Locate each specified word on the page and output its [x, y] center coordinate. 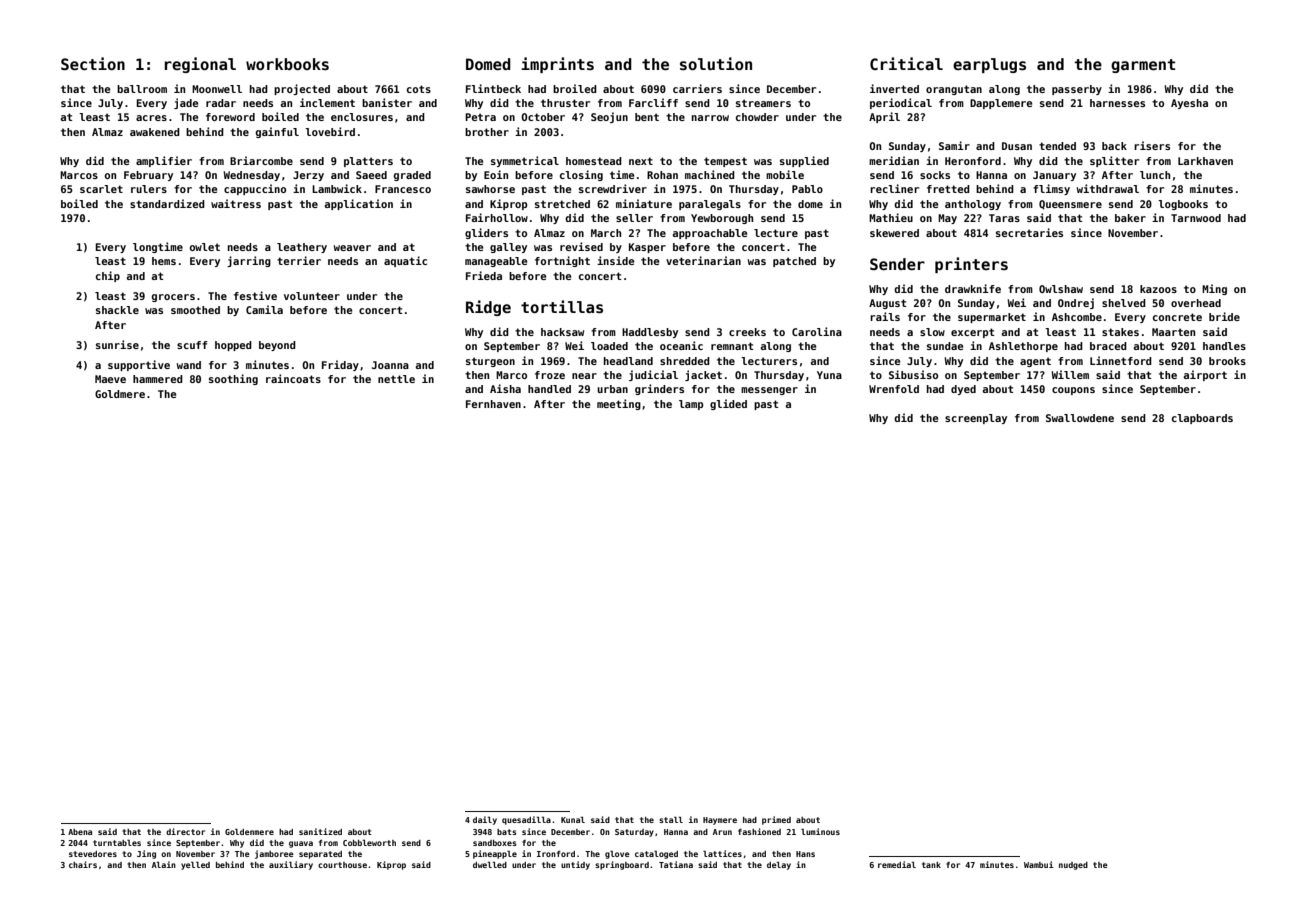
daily [485, 820]
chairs [83, 864]
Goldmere [120, 394]
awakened [155, 132]
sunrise [117, 344]
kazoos [1158, 289]
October [543, 117]
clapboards [1202, 419]
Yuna [829, 375]
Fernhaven [493, 404]
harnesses [1117, 103]
